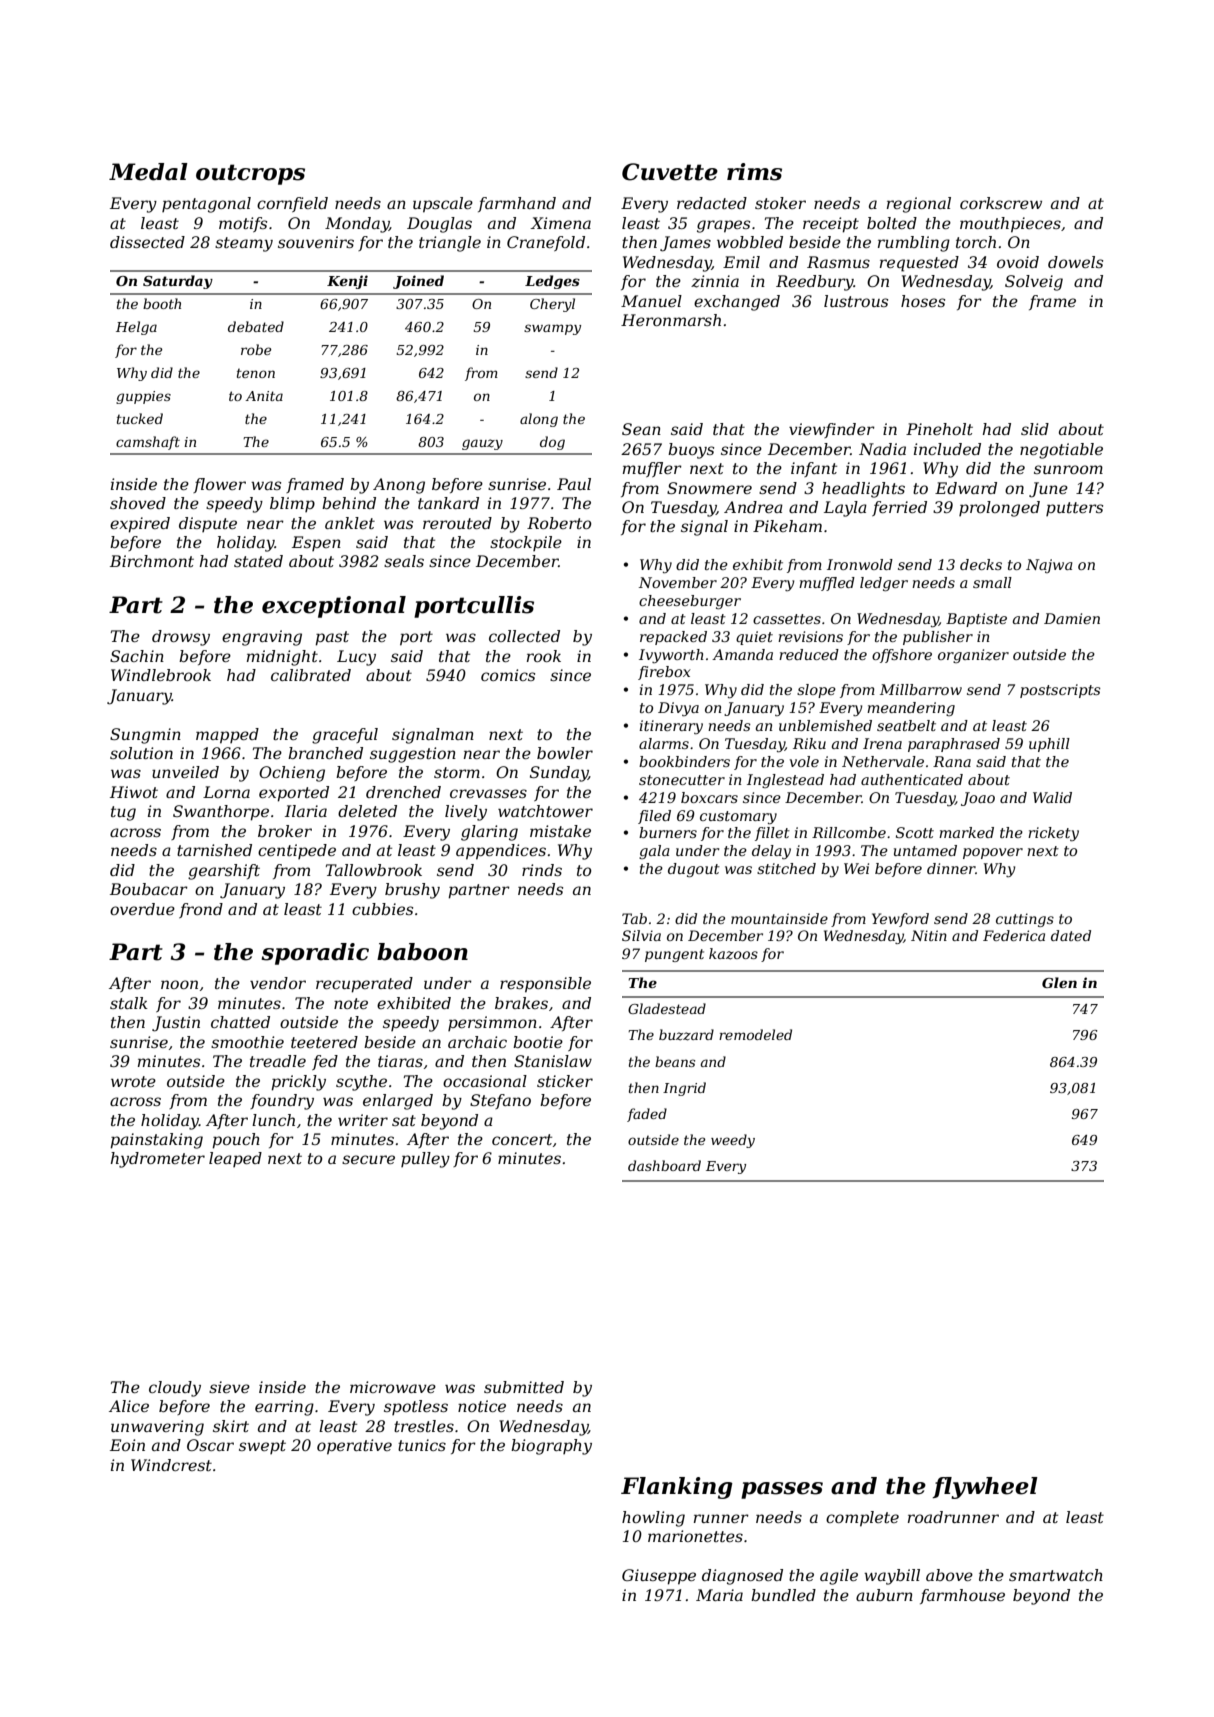 The image size is (1214, 1717). What do you see at coordinates (247, 1042) in the image?
I see `smoothie` at bounding box center [247, 1042].
